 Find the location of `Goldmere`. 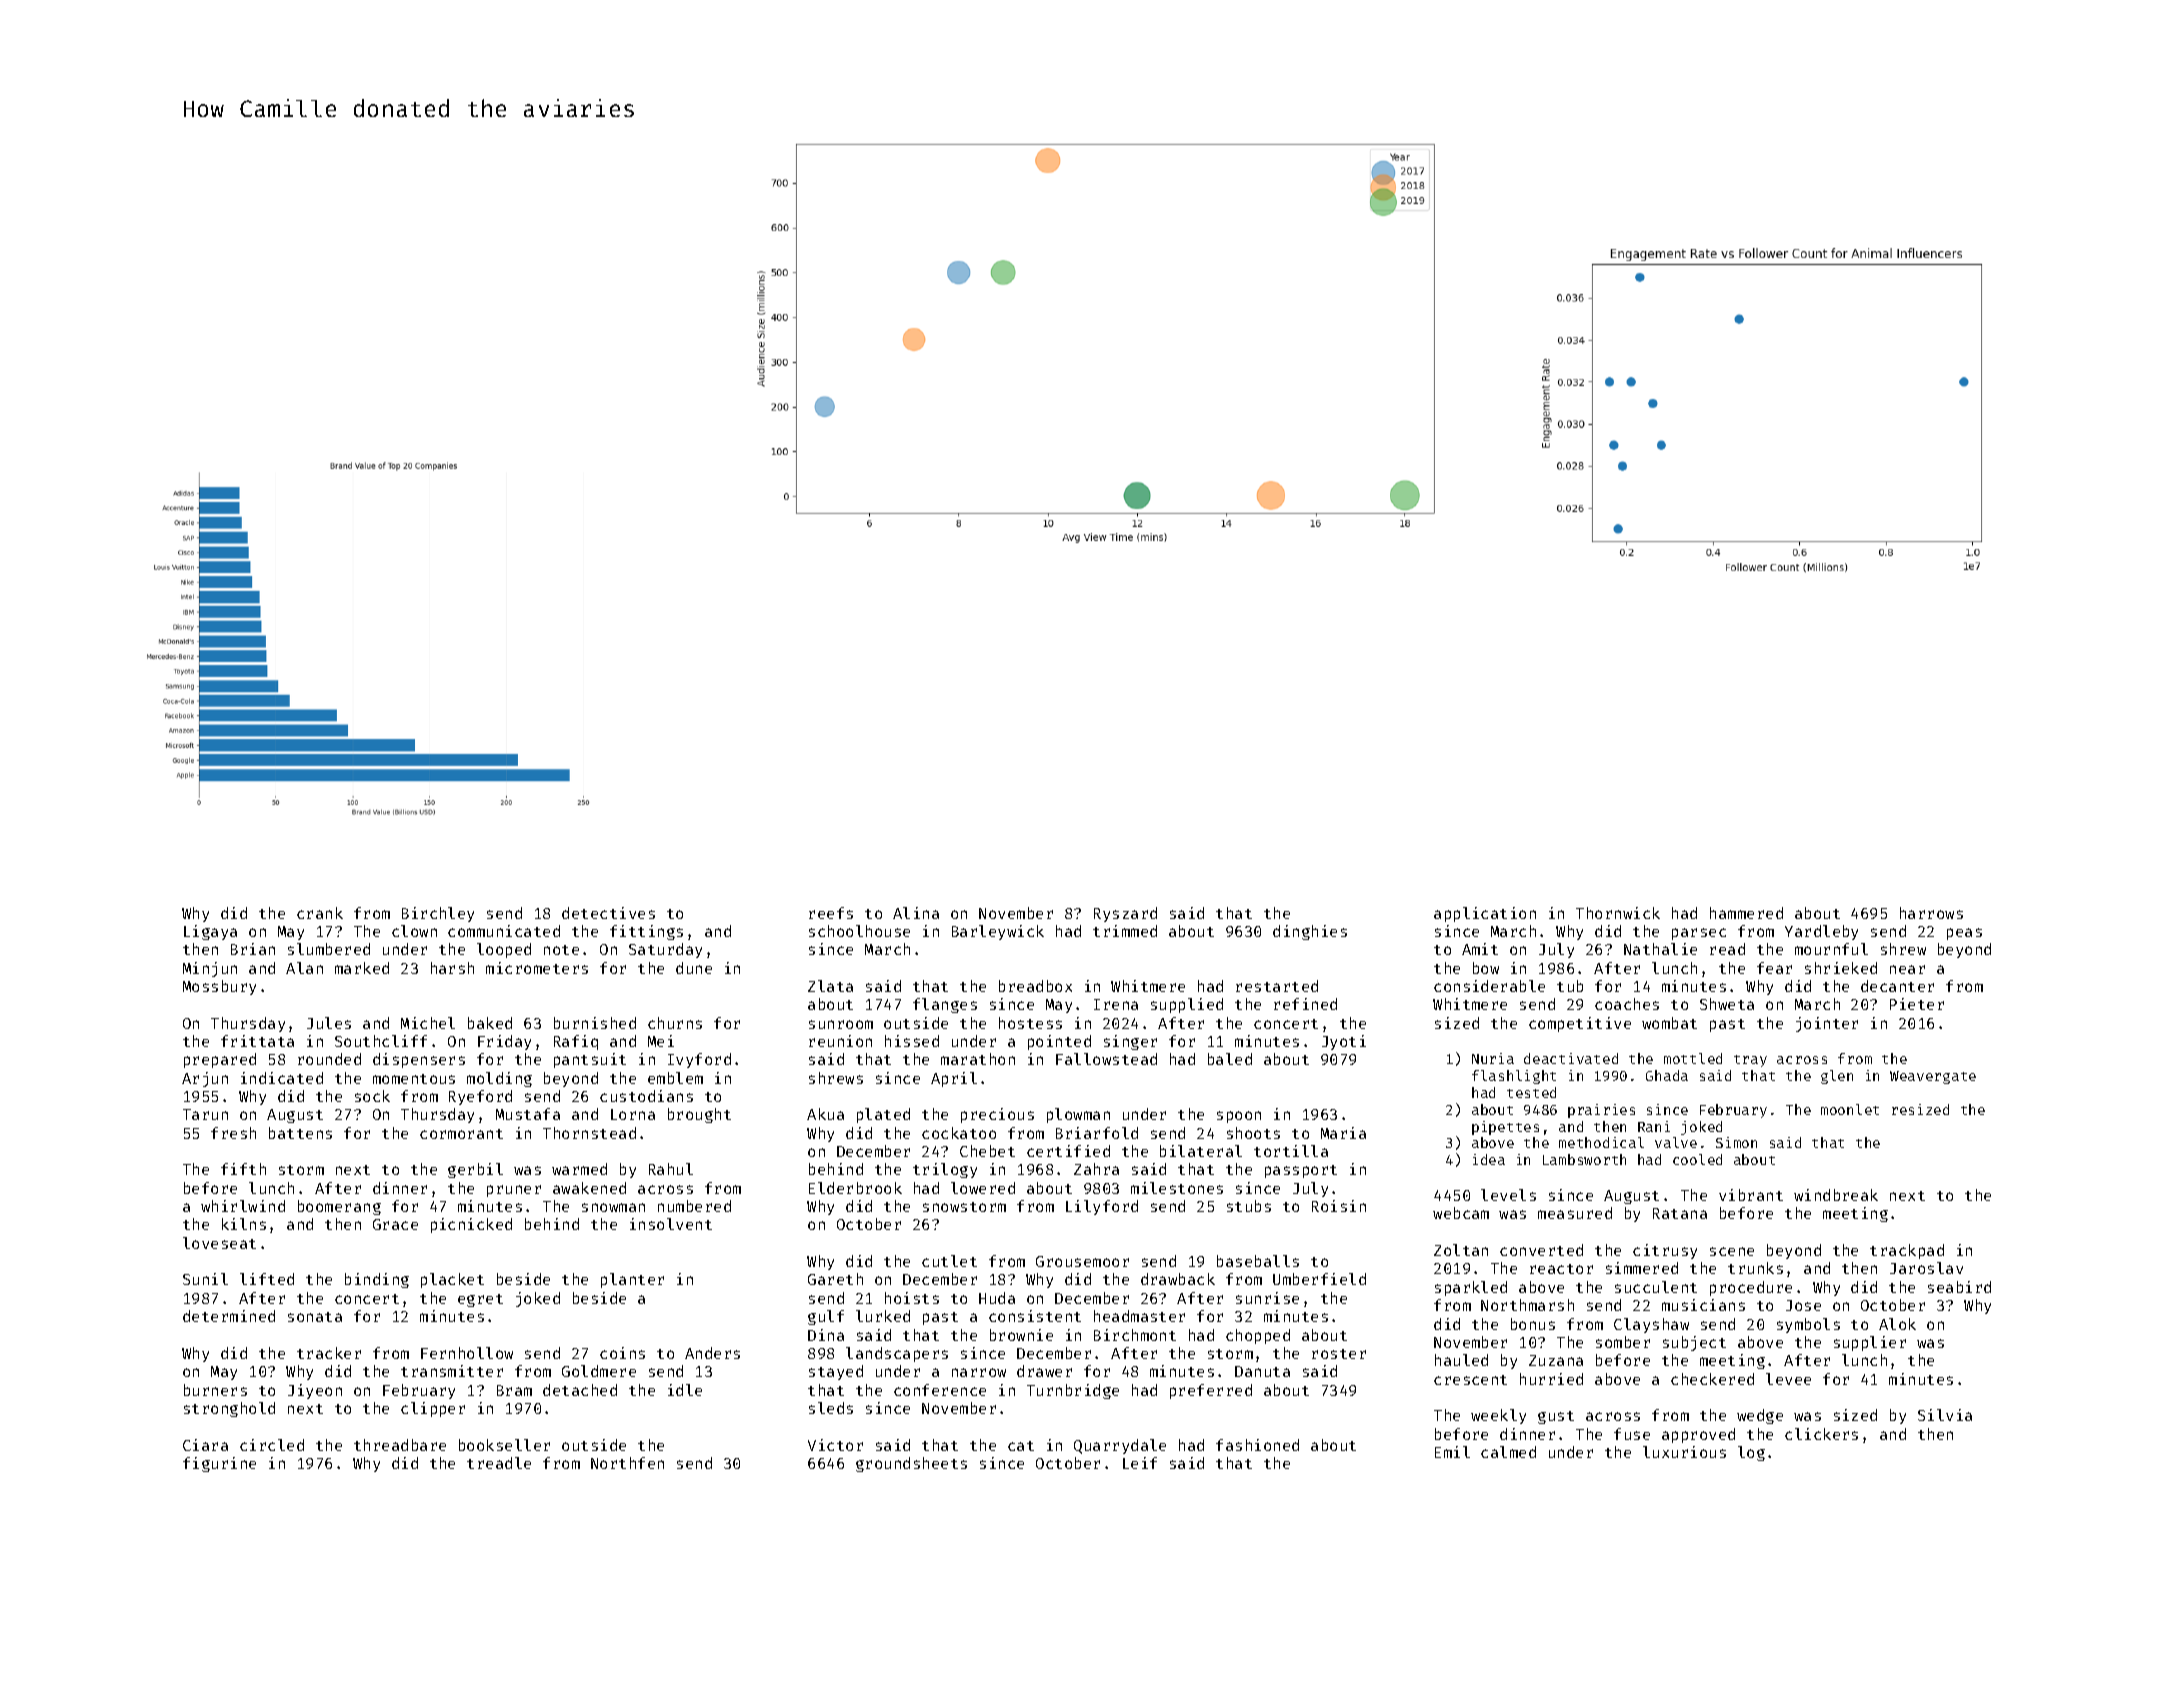

Goldmere is located at coordinates (599, 1371).
